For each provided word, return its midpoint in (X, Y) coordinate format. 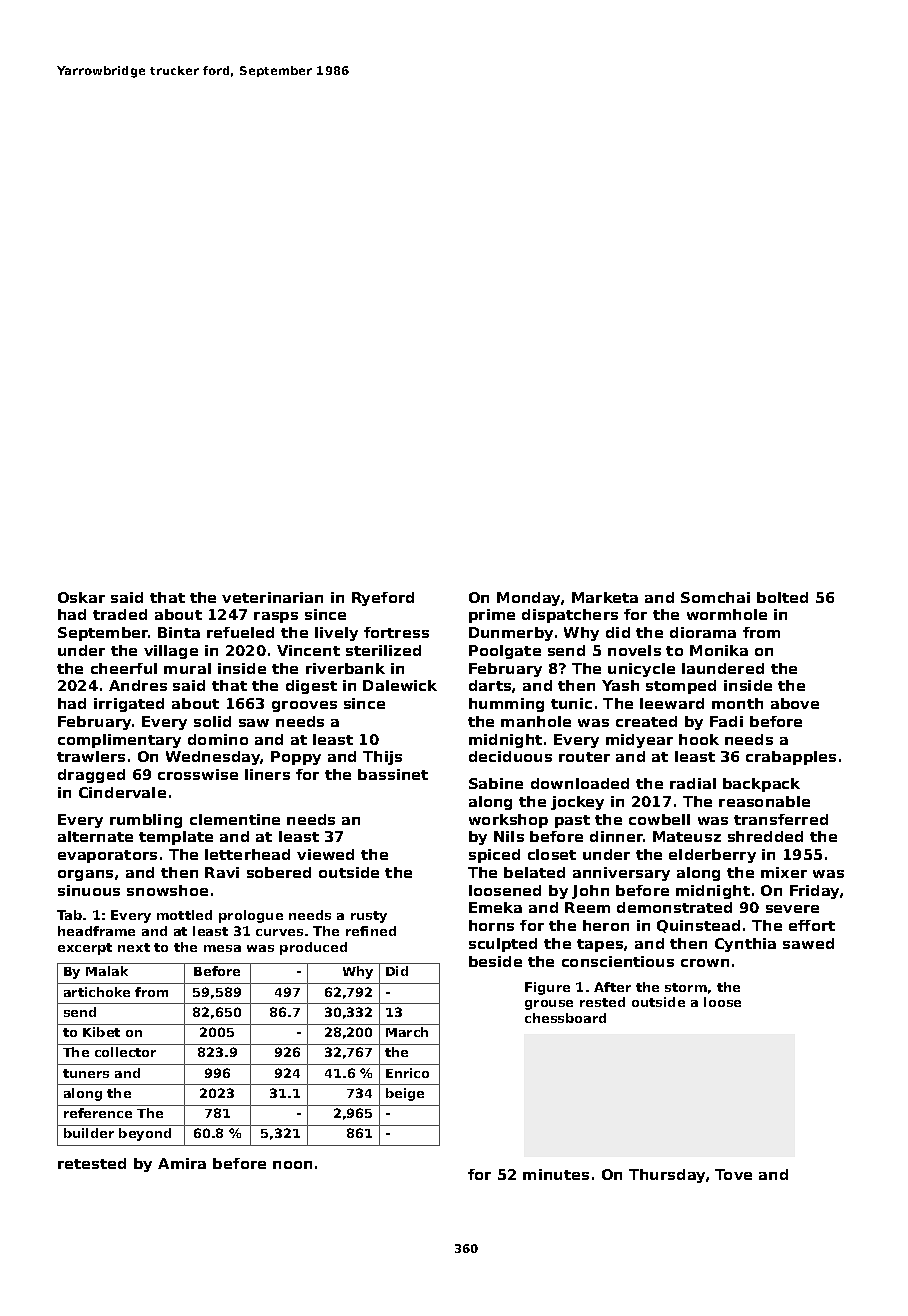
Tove (733, 1174)
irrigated (129, 705)
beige (405, 1094)
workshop (508, 821)
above (795, 703)
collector (125, 1052)
